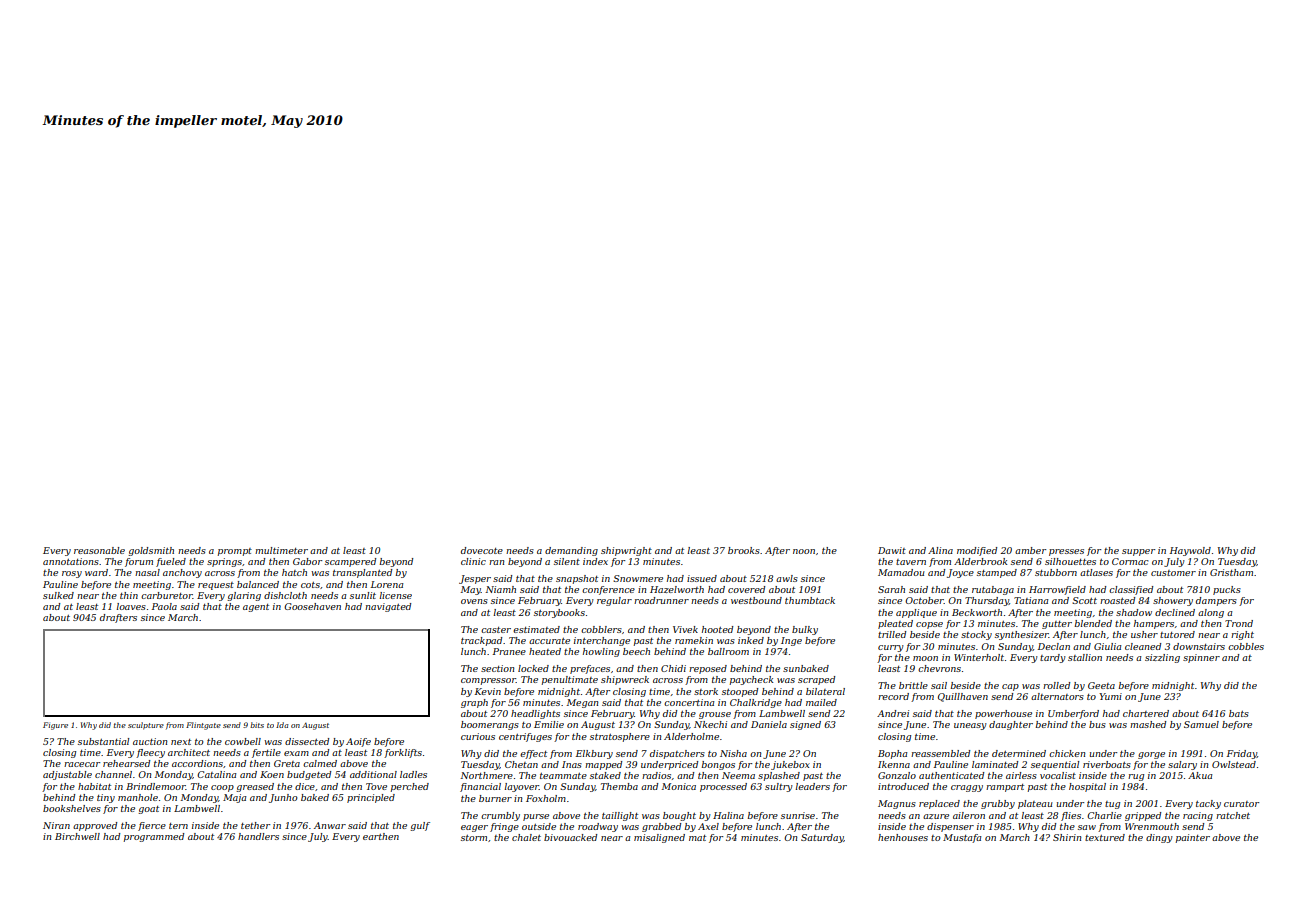 The width and height of the screenshot is (1308, 924). What do you see at coordinates (787, 578) in the screenshot?
I see `awls` at bounding box center [787, 578].
